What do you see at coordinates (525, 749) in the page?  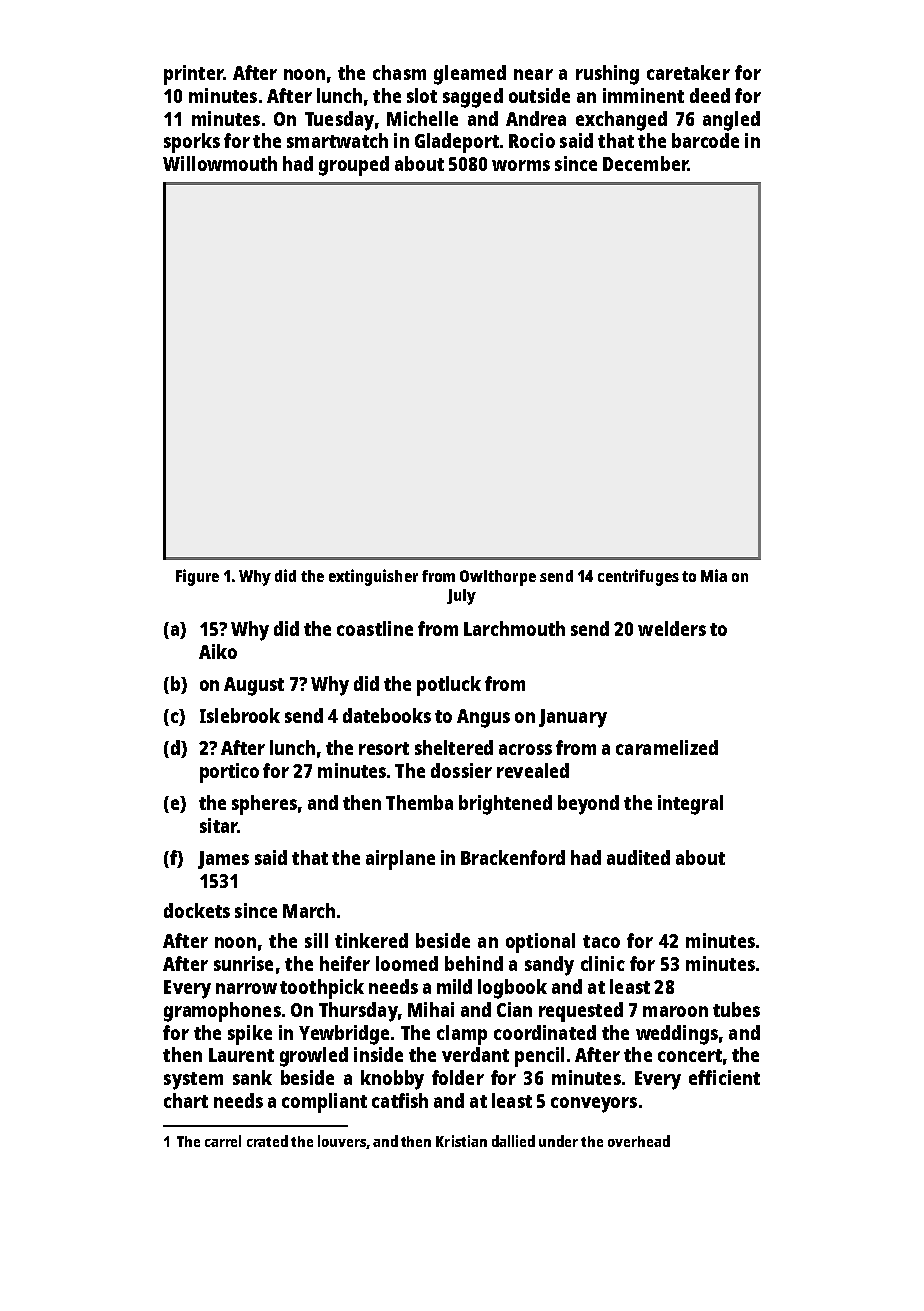 I see `across` at bounding box center [525, 749].
